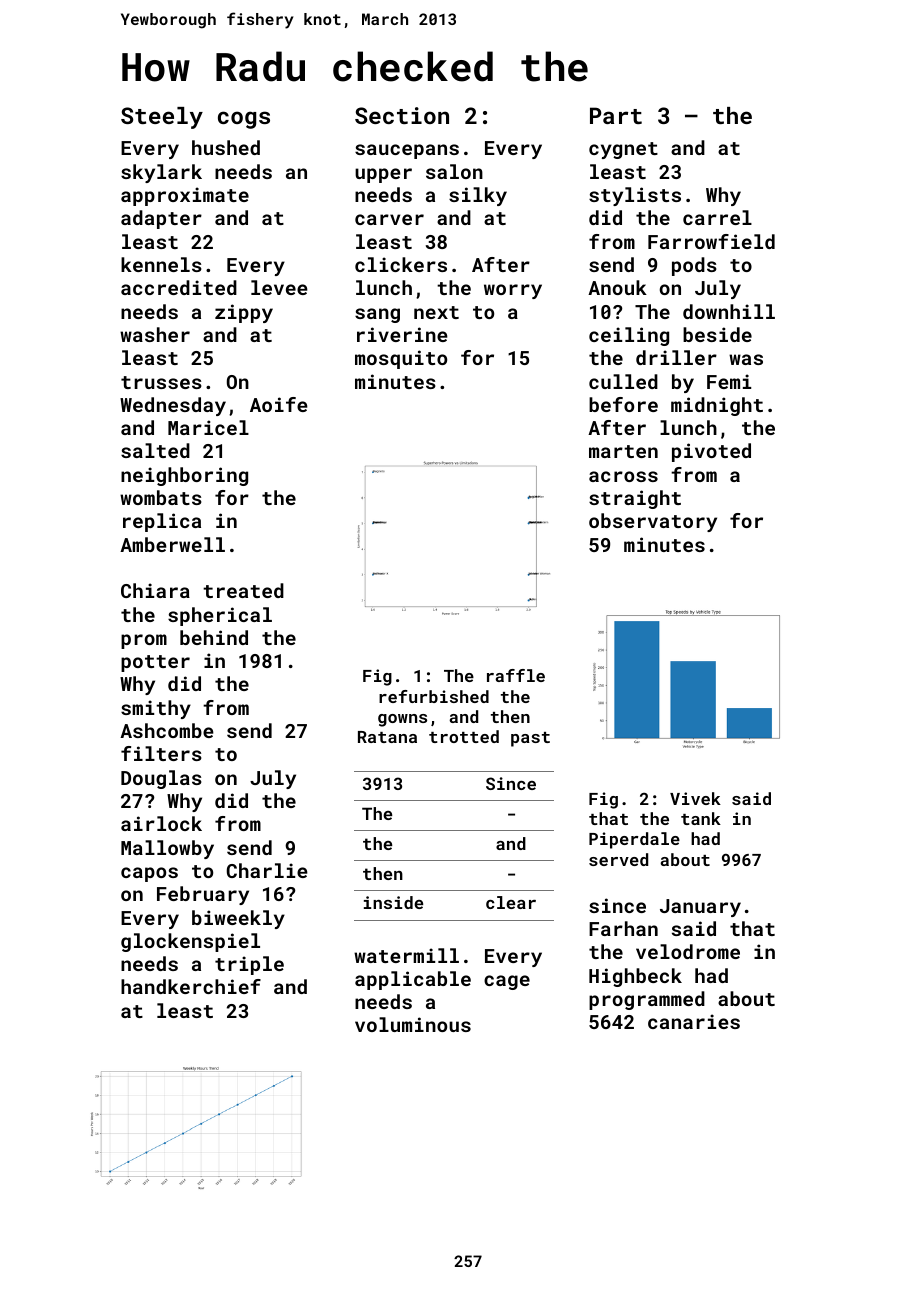 The image size is (908, 1316). Describe the element at coordinates (413, 1024) in the page. I see `voluminous` at that location.
